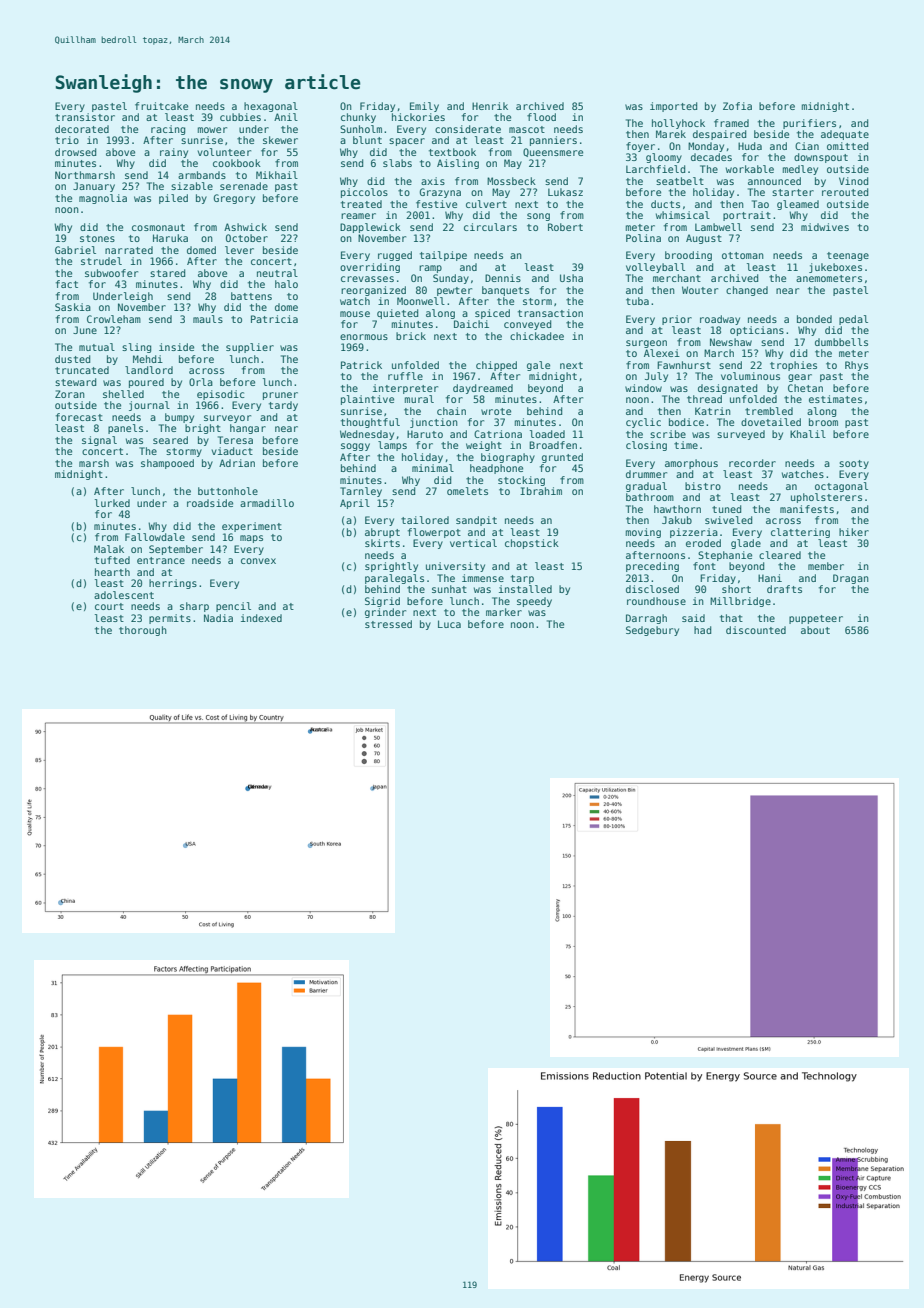  What do you see at coordinates (854, 464) in the screenshot?
I see `sooty` at bounding box center [854, 464].
